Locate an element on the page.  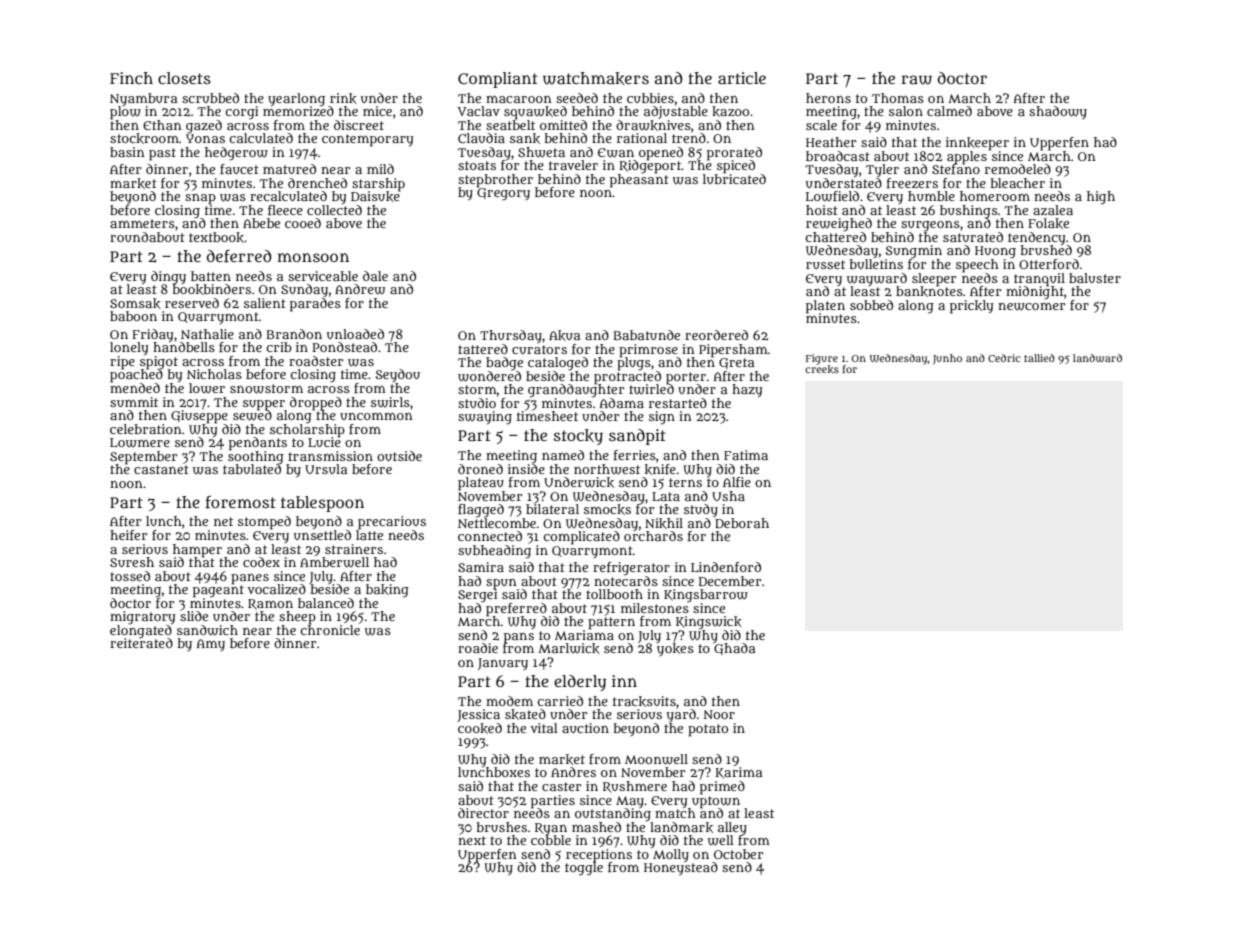
lubricated is located at coordinates (734, 178).
